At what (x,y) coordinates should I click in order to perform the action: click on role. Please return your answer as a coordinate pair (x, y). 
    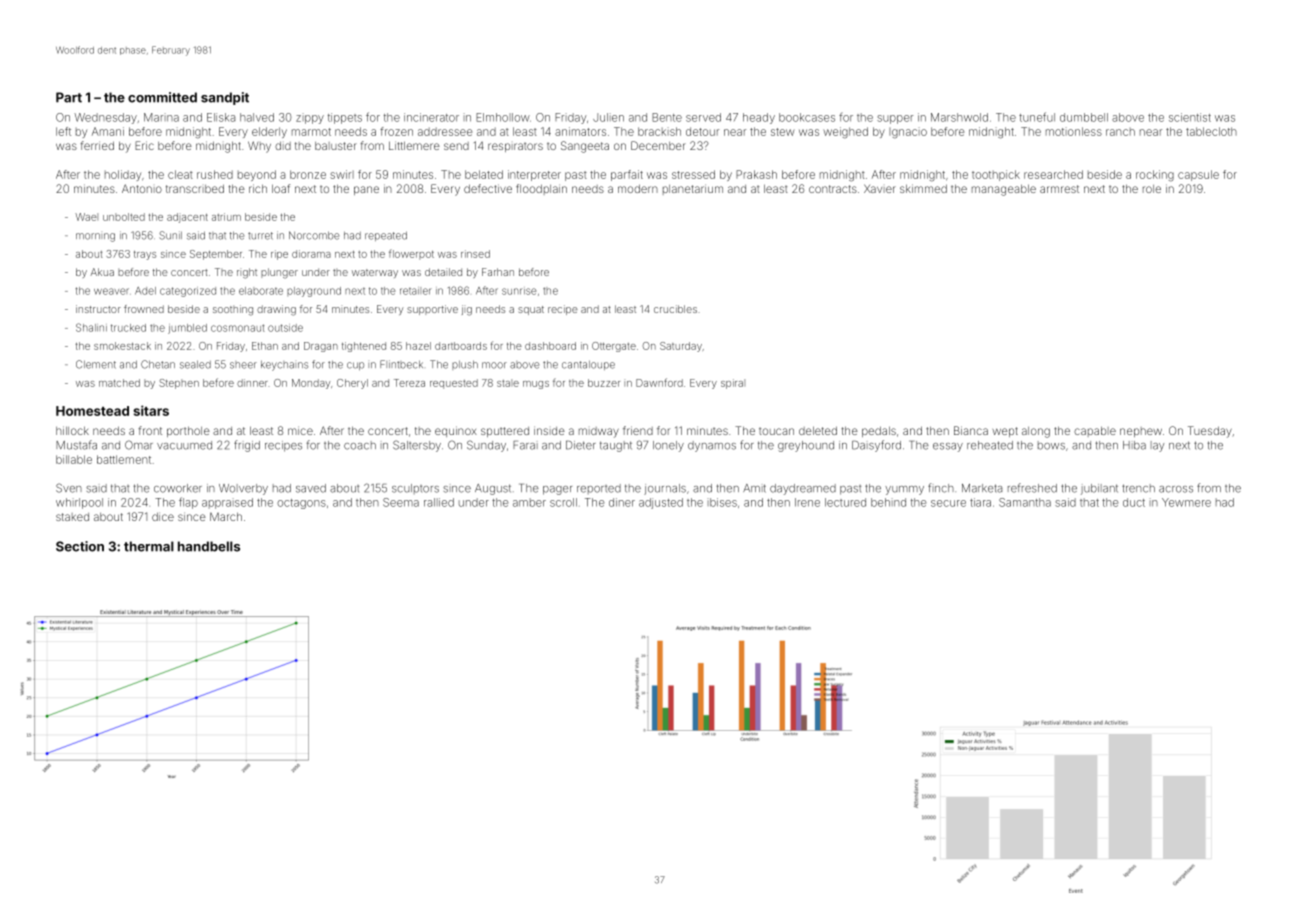
    Looking at the image, I should click on (1152, 189).
